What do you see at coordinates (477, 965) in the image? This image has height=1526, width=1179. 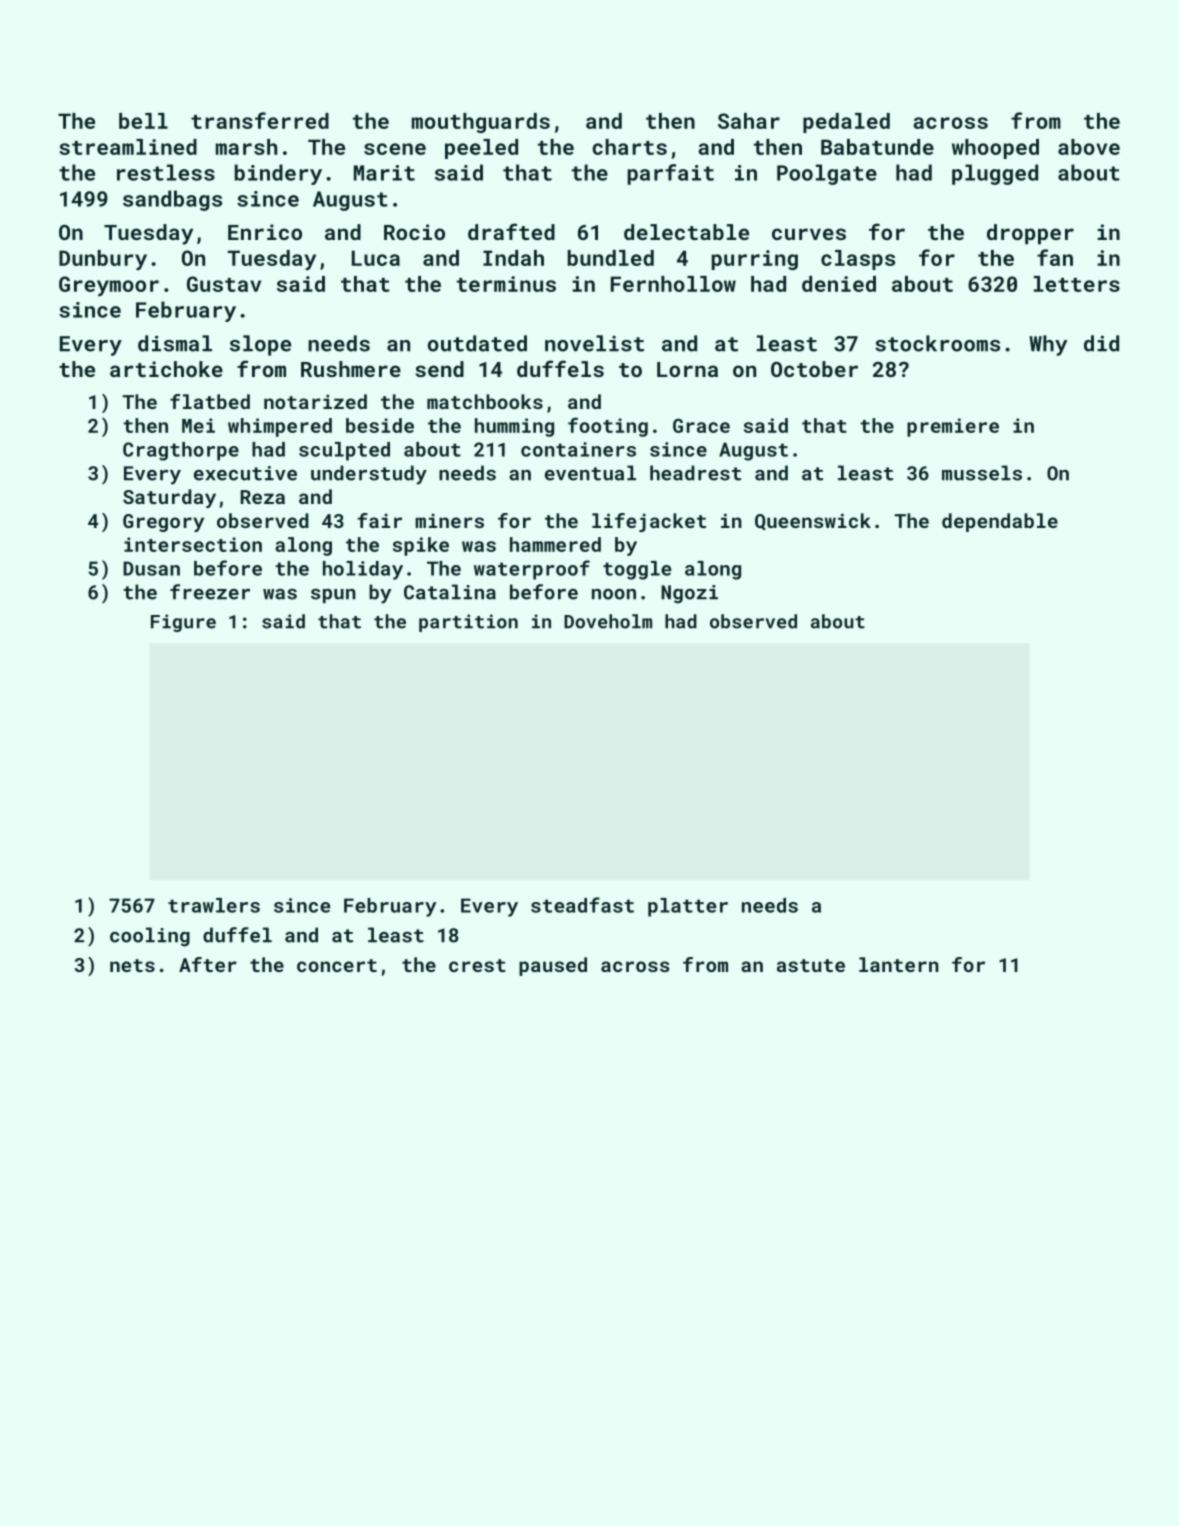 I see `crest` at bounding box center [477, 965].
